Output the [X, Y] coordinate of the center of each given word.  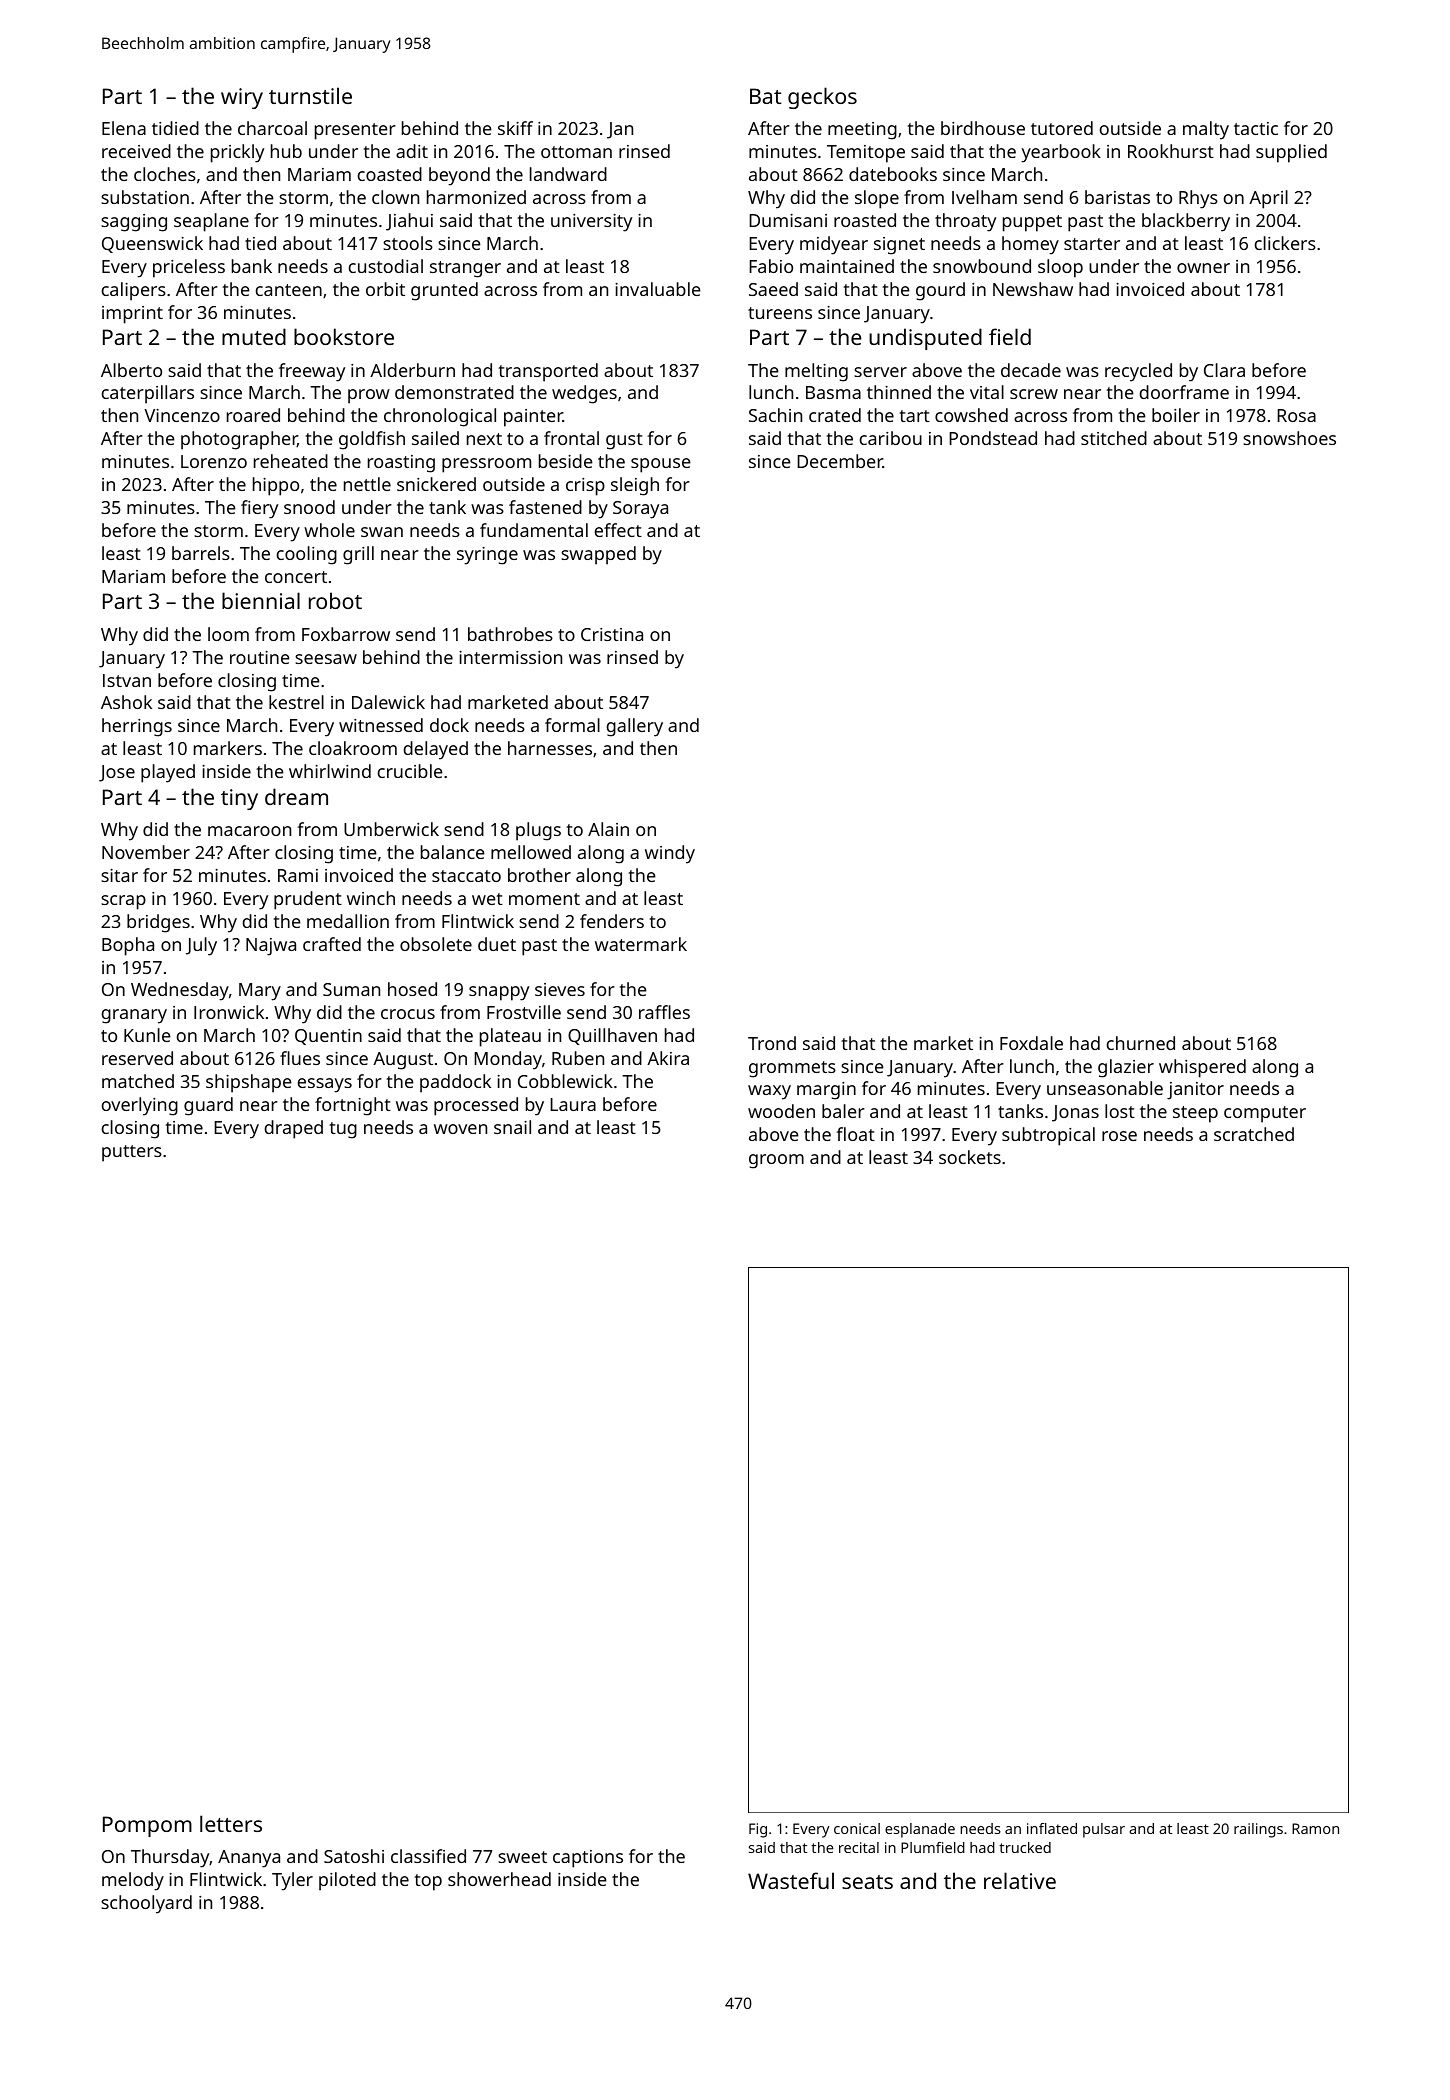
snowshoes [1289, 438]
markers [228, 748]
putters [132, 1153]
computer [1265, 1114]
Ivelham [984, 197]
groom [776, 1161]
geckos [822, 98]
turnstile [310, 95]
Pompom [147, 1826]
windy [670, 854]
